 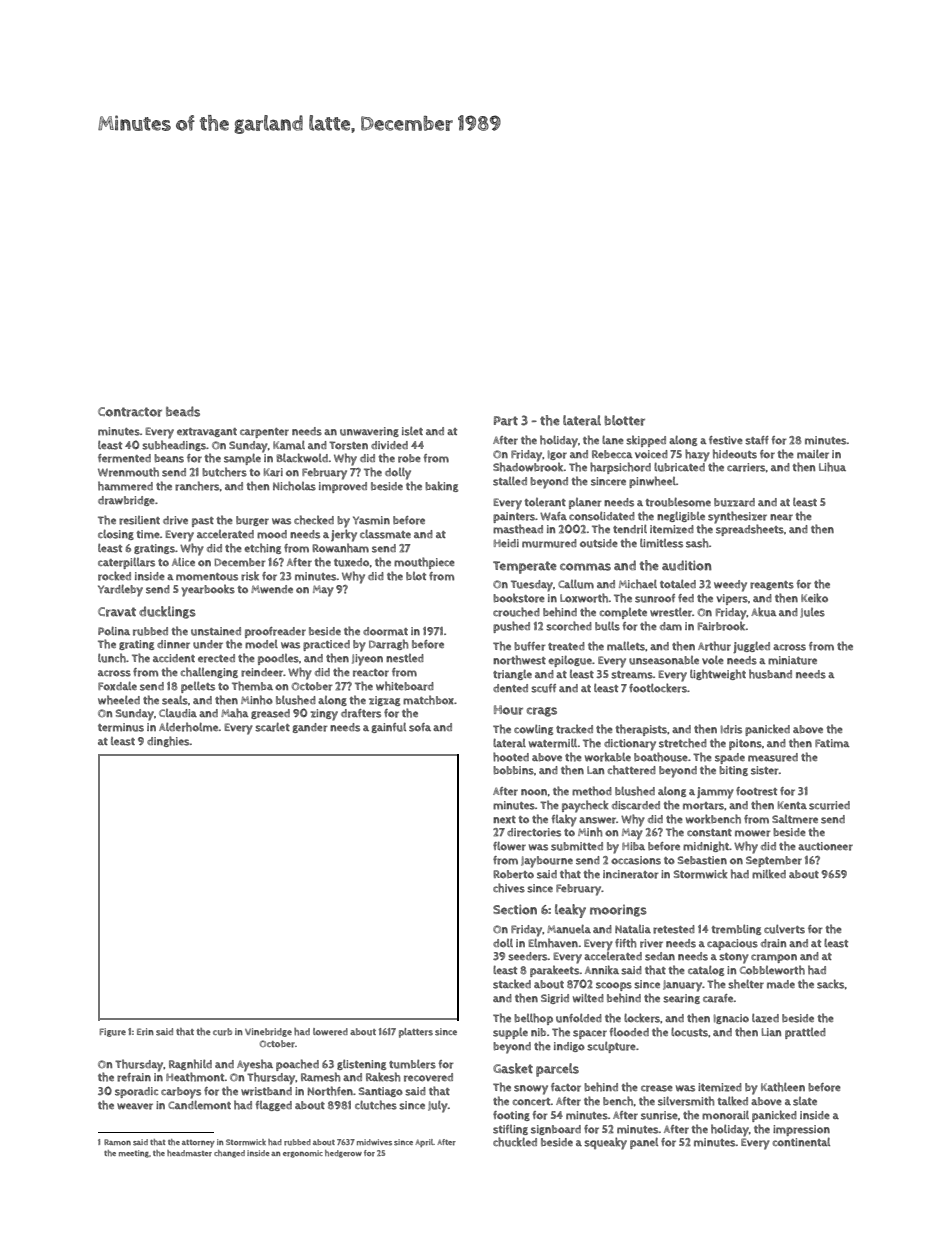 What do you see at coordinates (556, 1130) in the image?
I see `signboard` at bounding box center [556, 1130].
